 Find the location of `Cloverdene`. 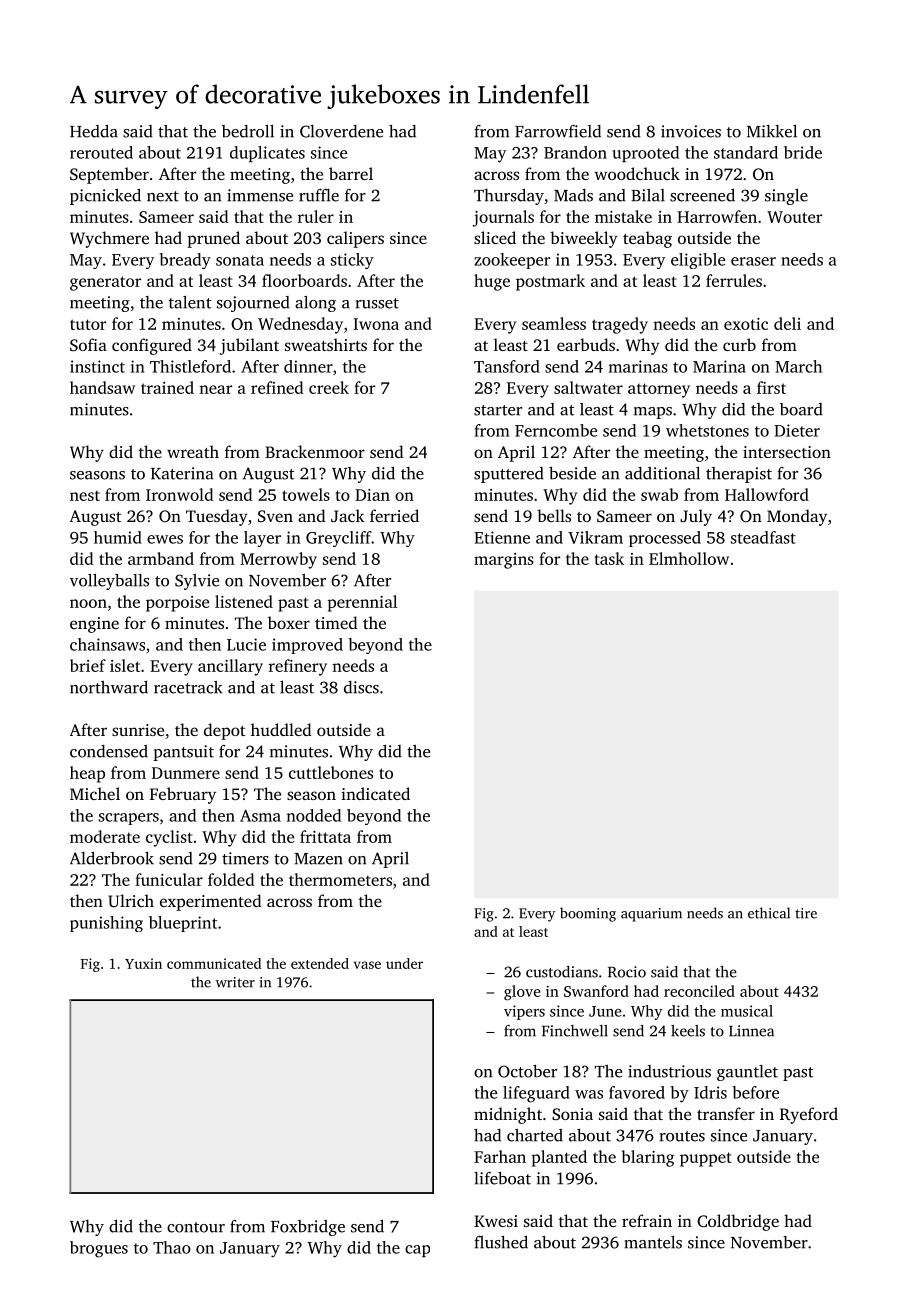

Cloverdene is located at coordinates (341, 131).
